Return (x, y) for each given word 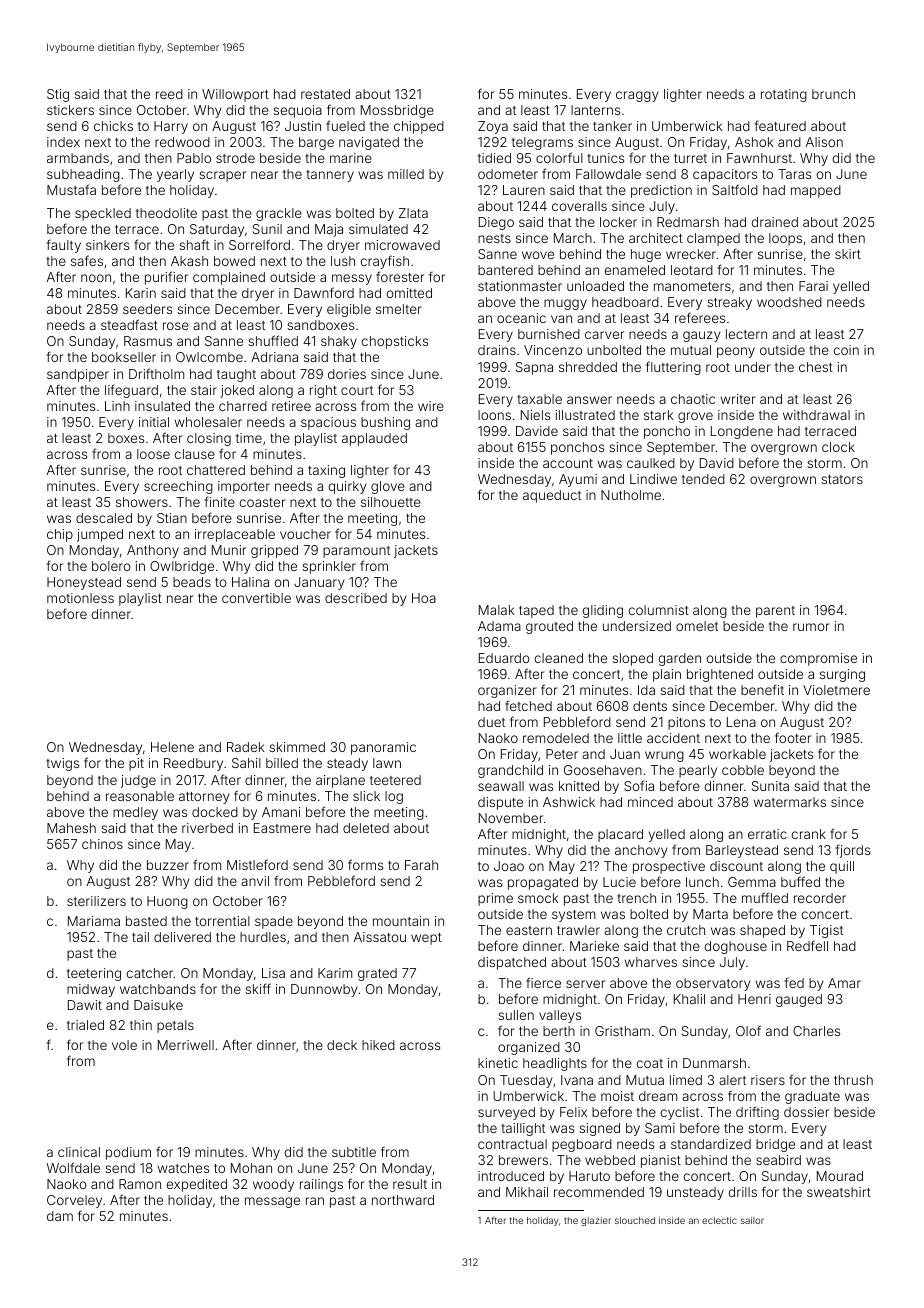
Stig (58, 95)
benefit (762, 689)
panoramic (383, 748)
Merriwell (186, 1045)
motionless (80, 598)
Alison (824, 142)
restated (325, 94)
